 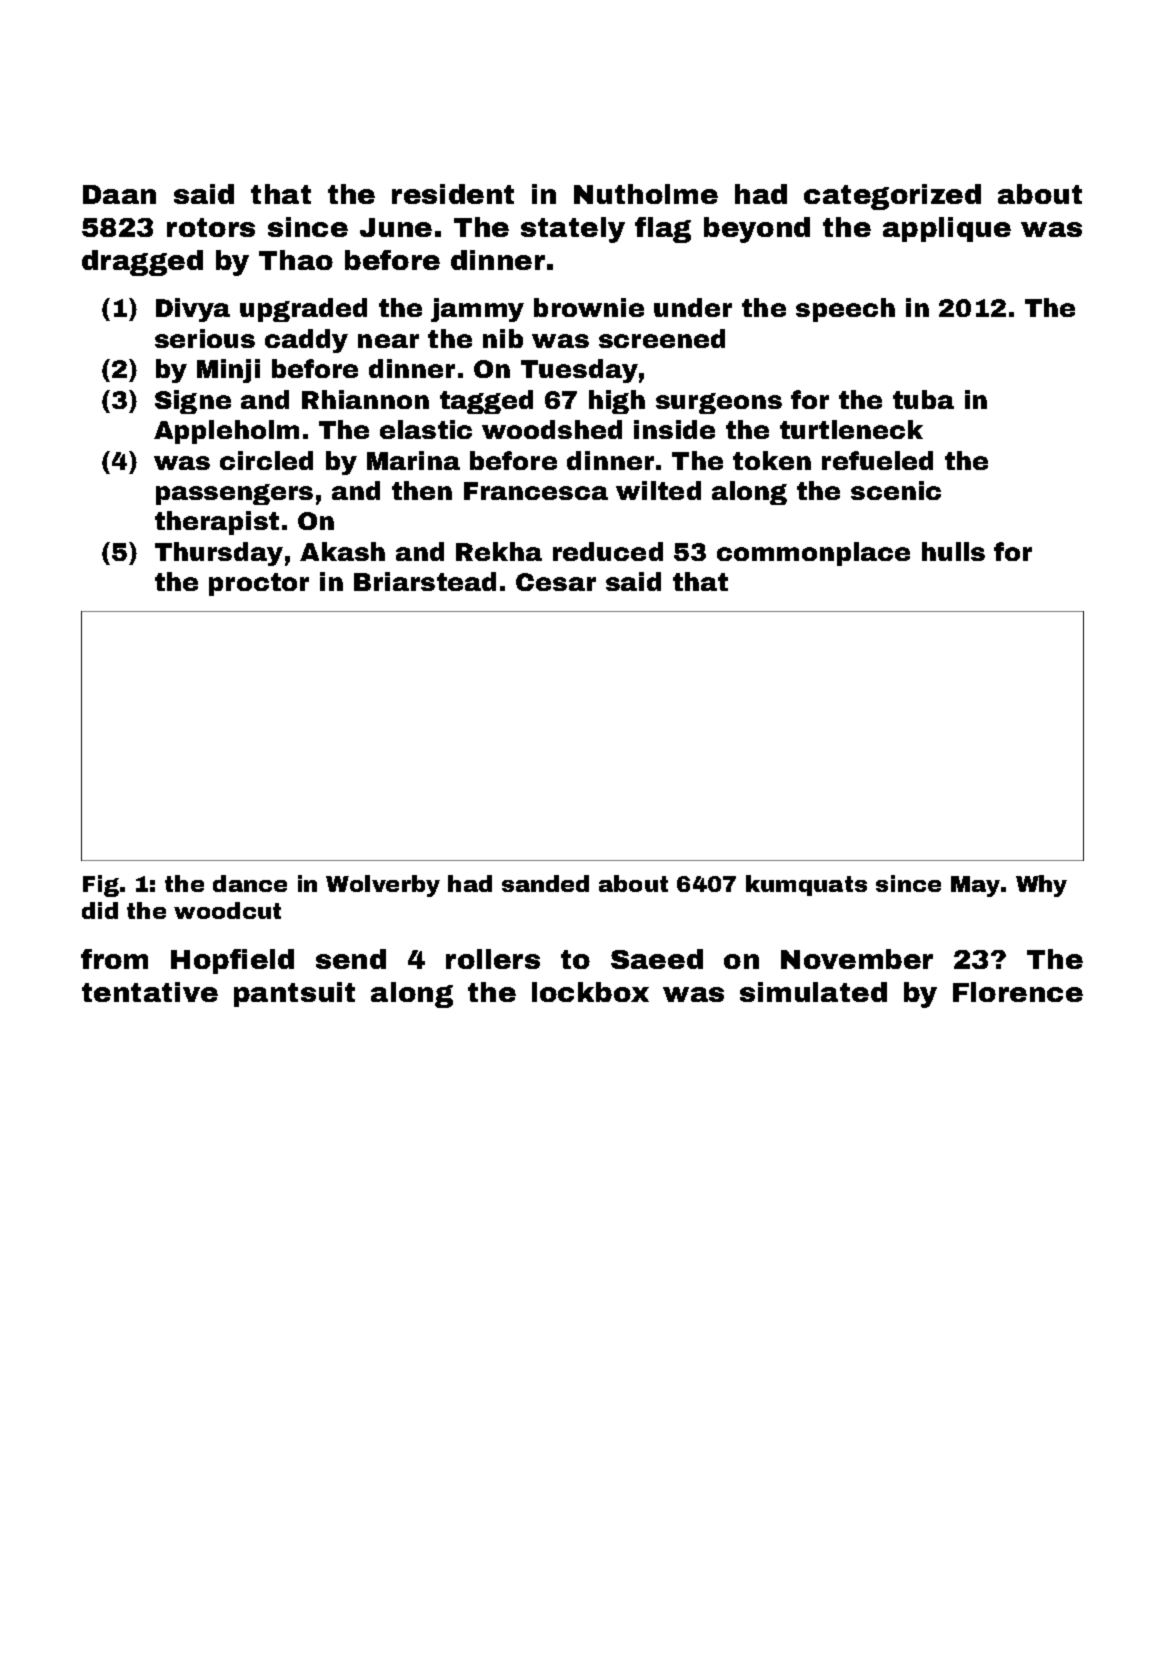 I want to click on tentative, so click(x=150, y=992).
